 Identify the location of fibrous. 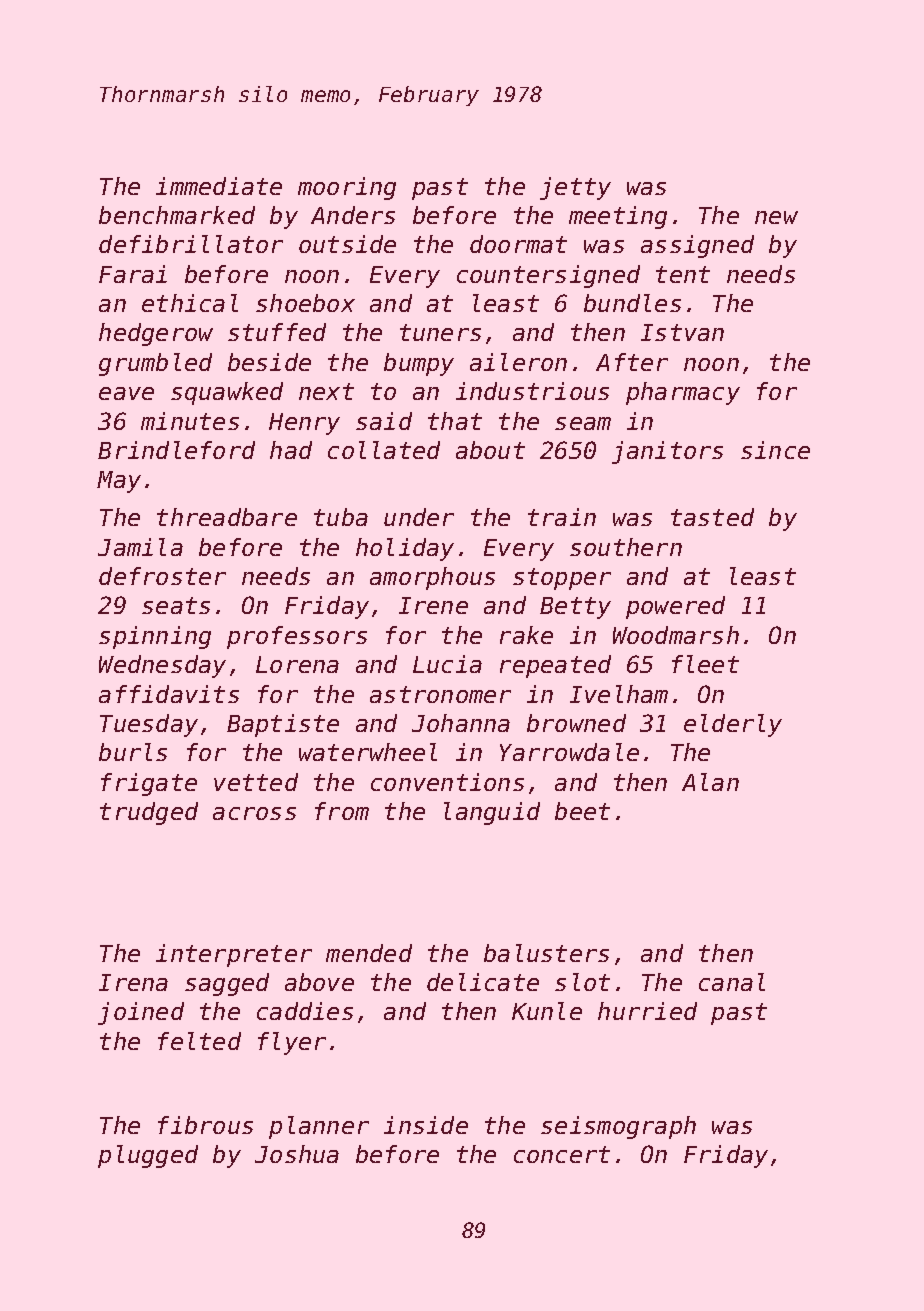
(205, 1125).
